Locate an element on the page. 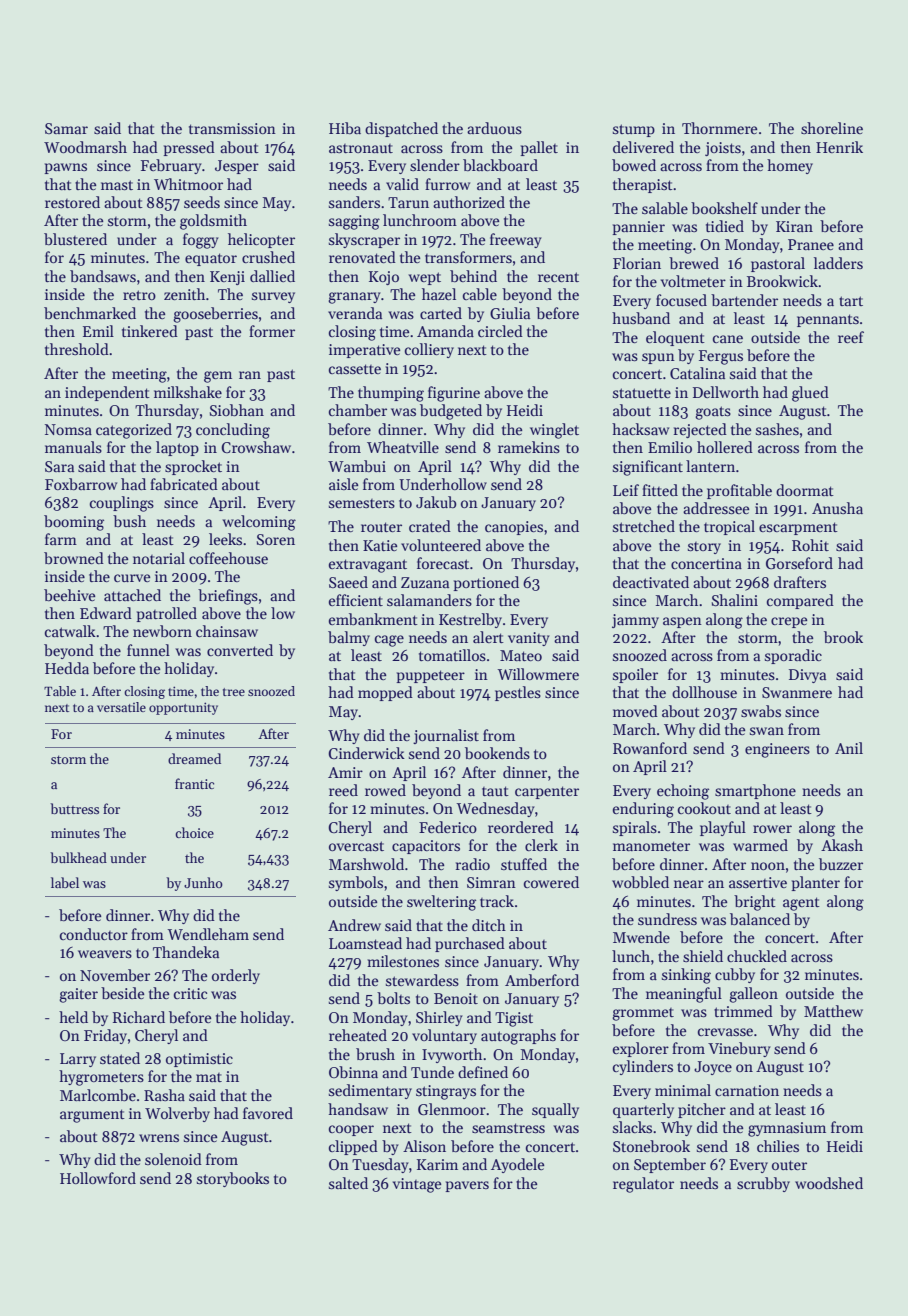 The image size is (908, 1316). stewardess is located at coordinates (422, 980).
